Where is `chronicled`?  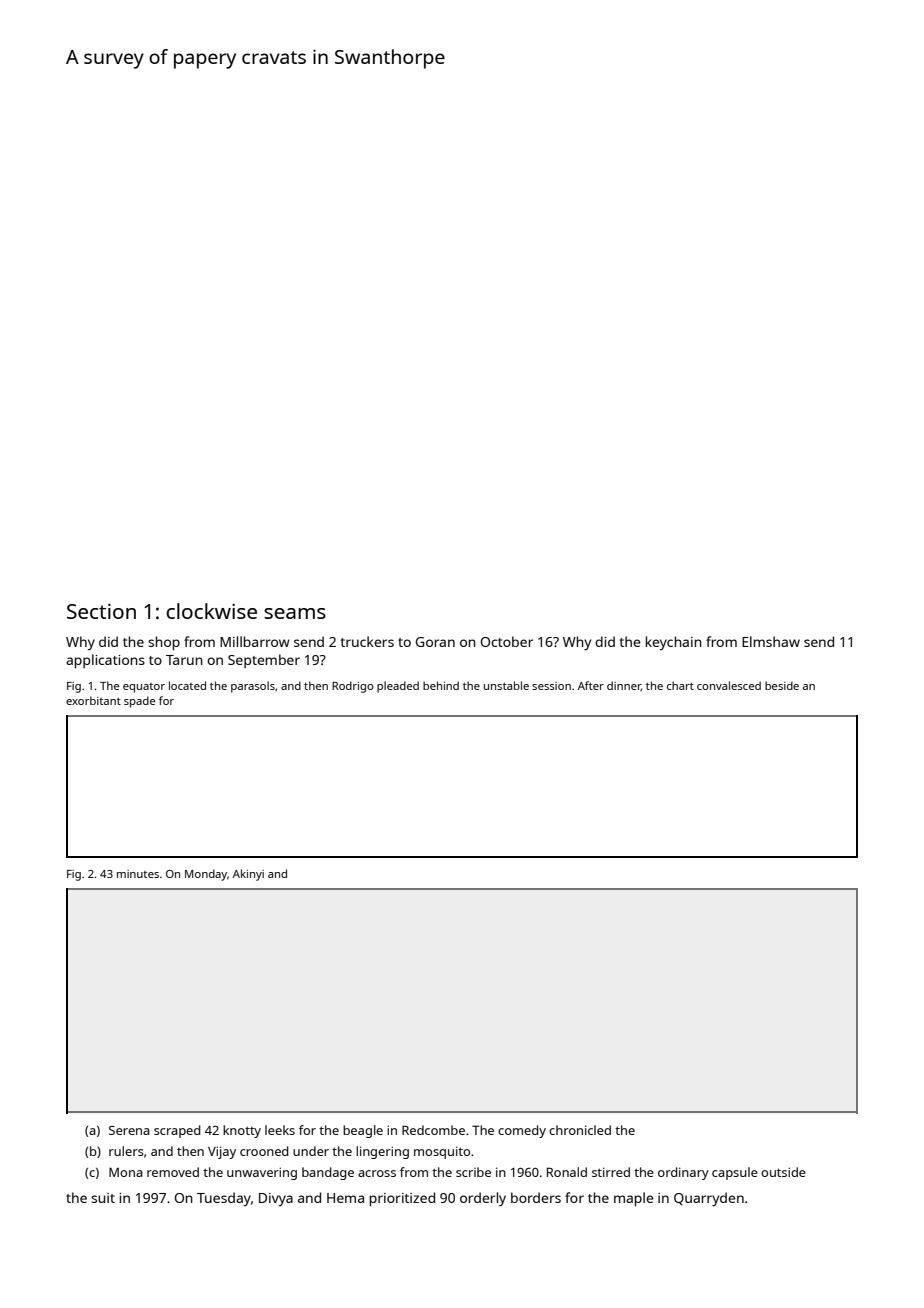 chronicled is located at coordinates (580, 1130).
